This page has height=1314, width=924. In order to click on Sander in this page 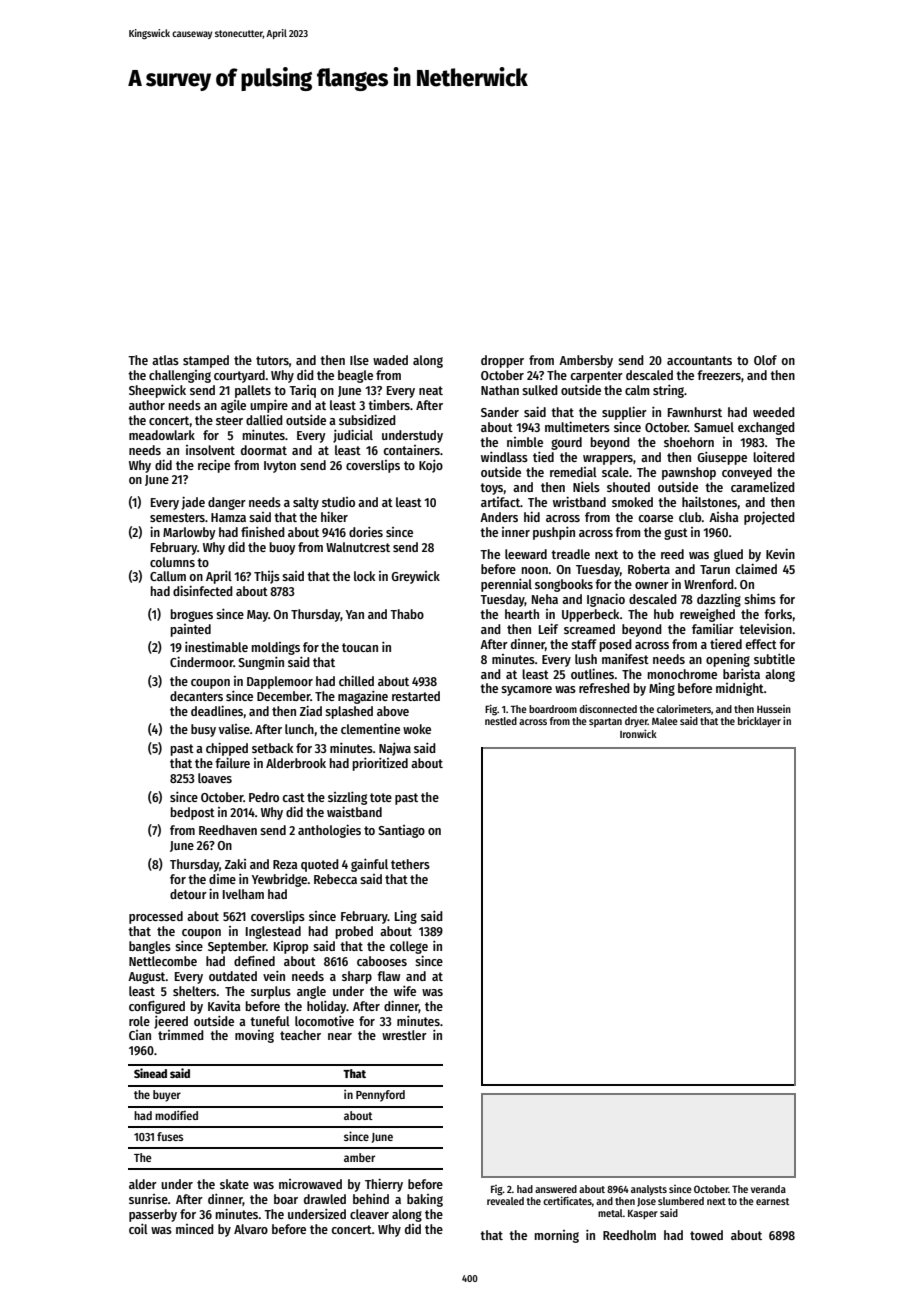, I will do `click(500, 412)`.
